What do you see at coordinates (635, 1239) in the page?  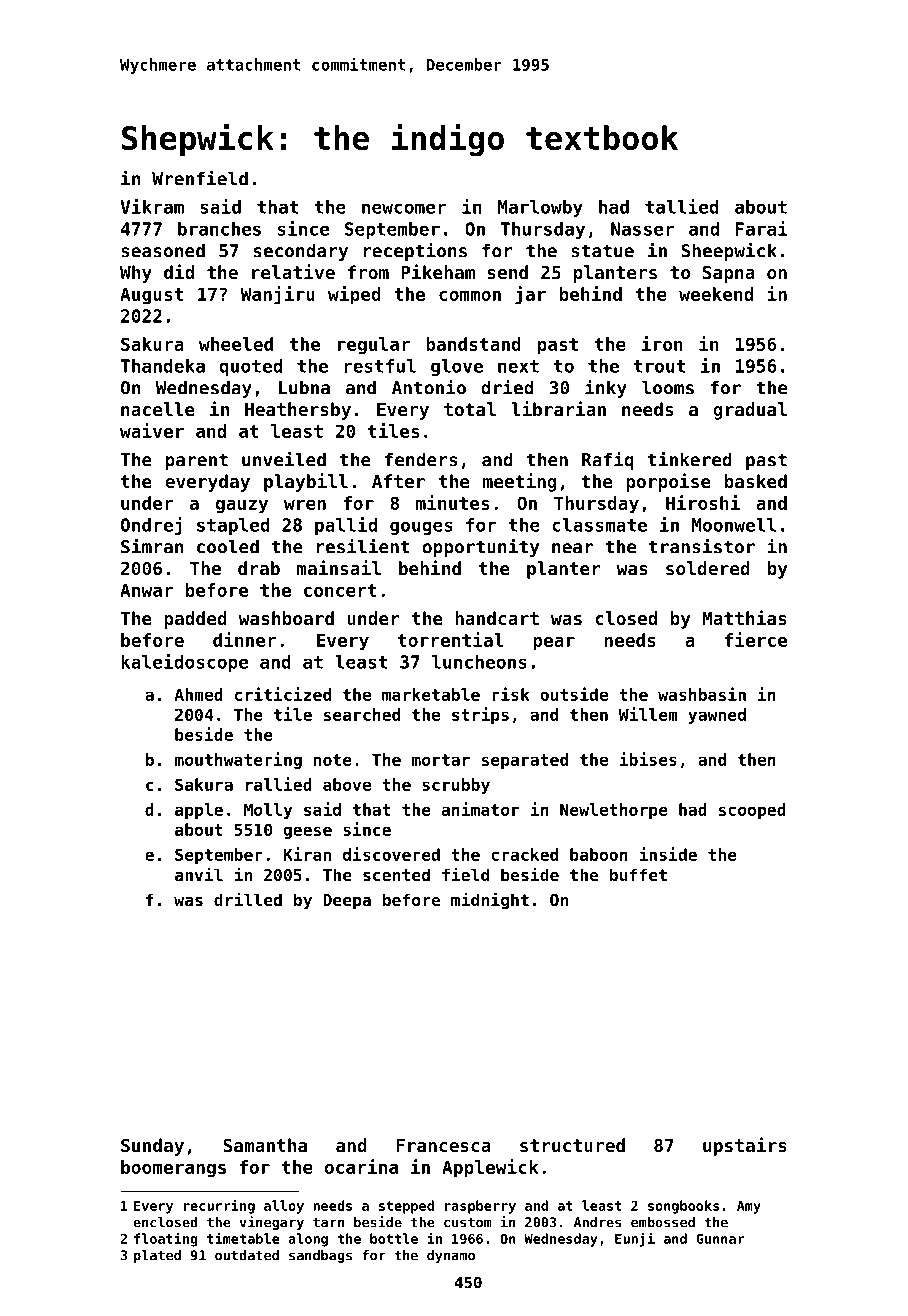 I see `Eunji` at bounding box center [635, 1239].
